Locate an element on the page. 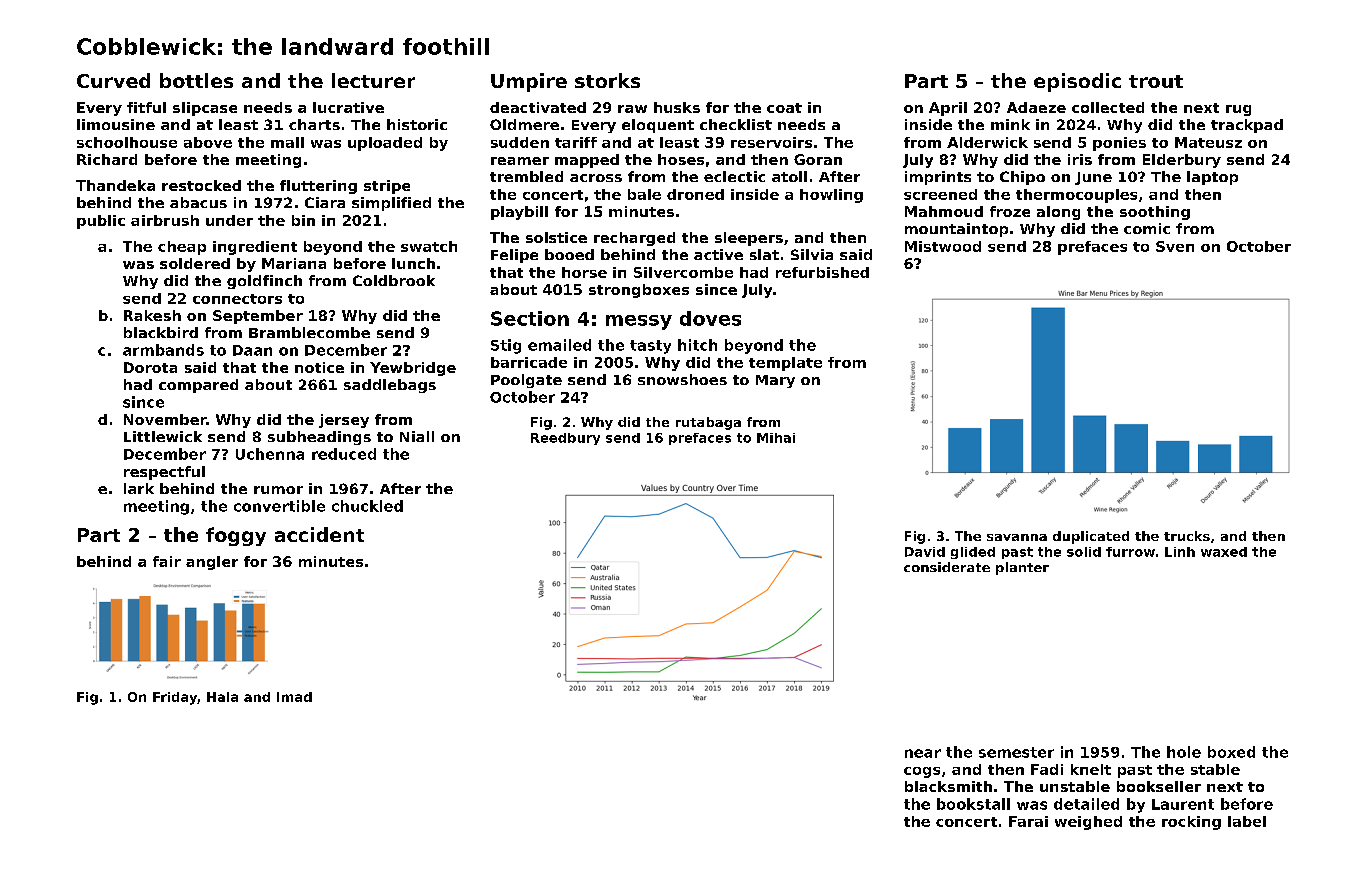 The width and height of the page is (1372, 887). Hala is located at coordinates (222, 697).
